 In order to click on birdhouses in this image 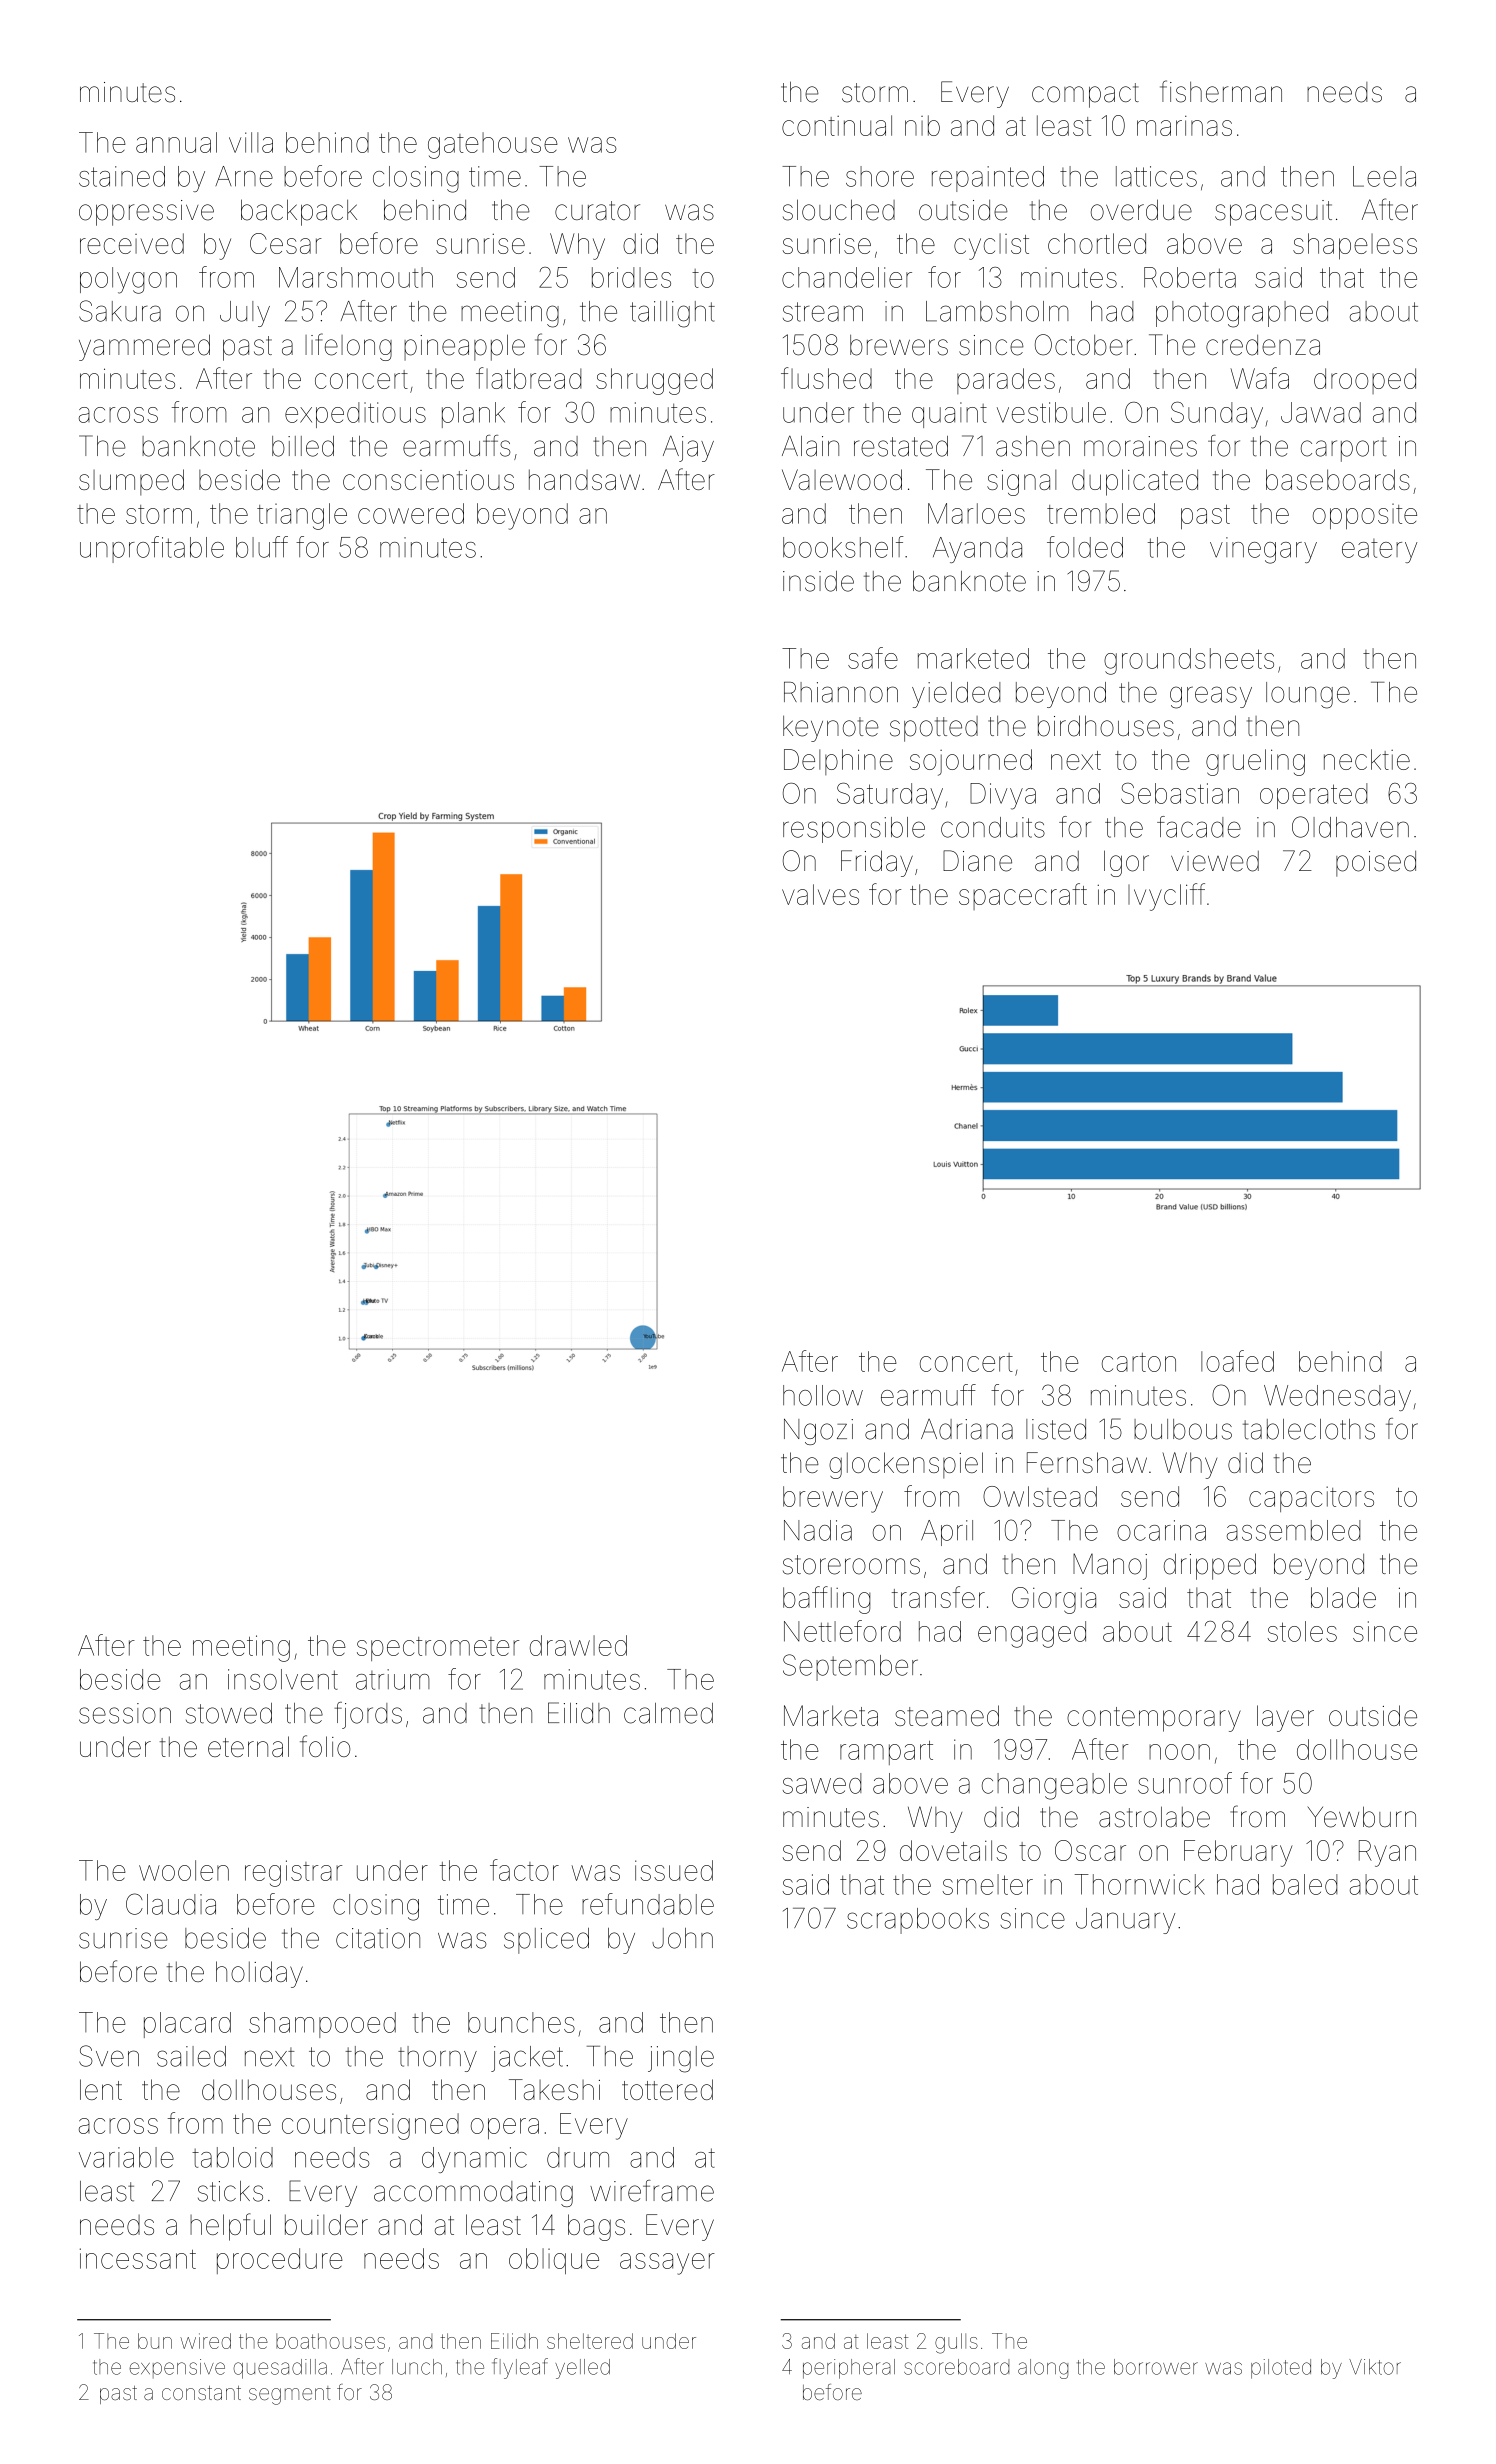, I will do `click(1106, 726)`.
